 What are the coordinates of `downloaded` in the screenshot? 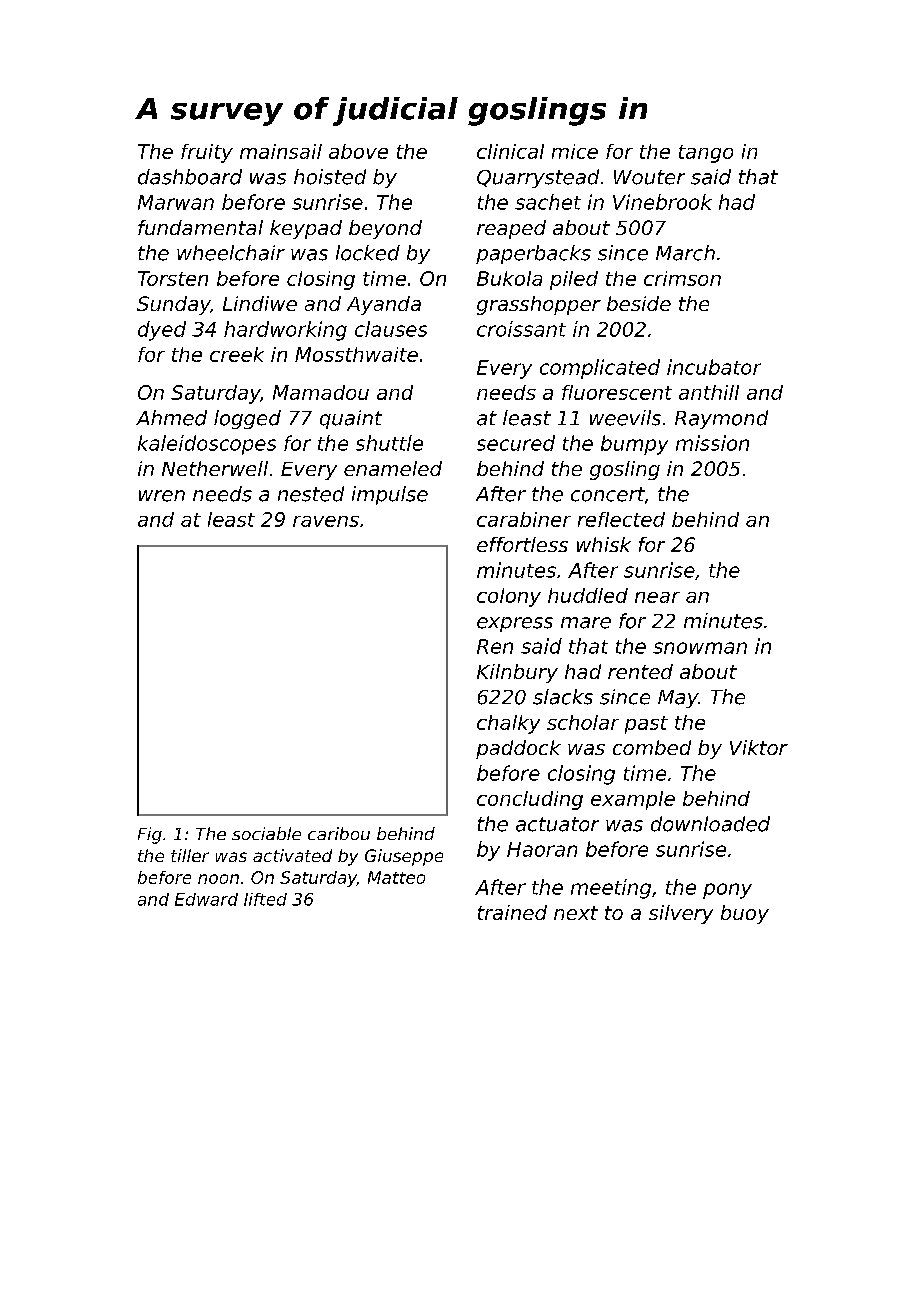 It's located at (710, 824).
